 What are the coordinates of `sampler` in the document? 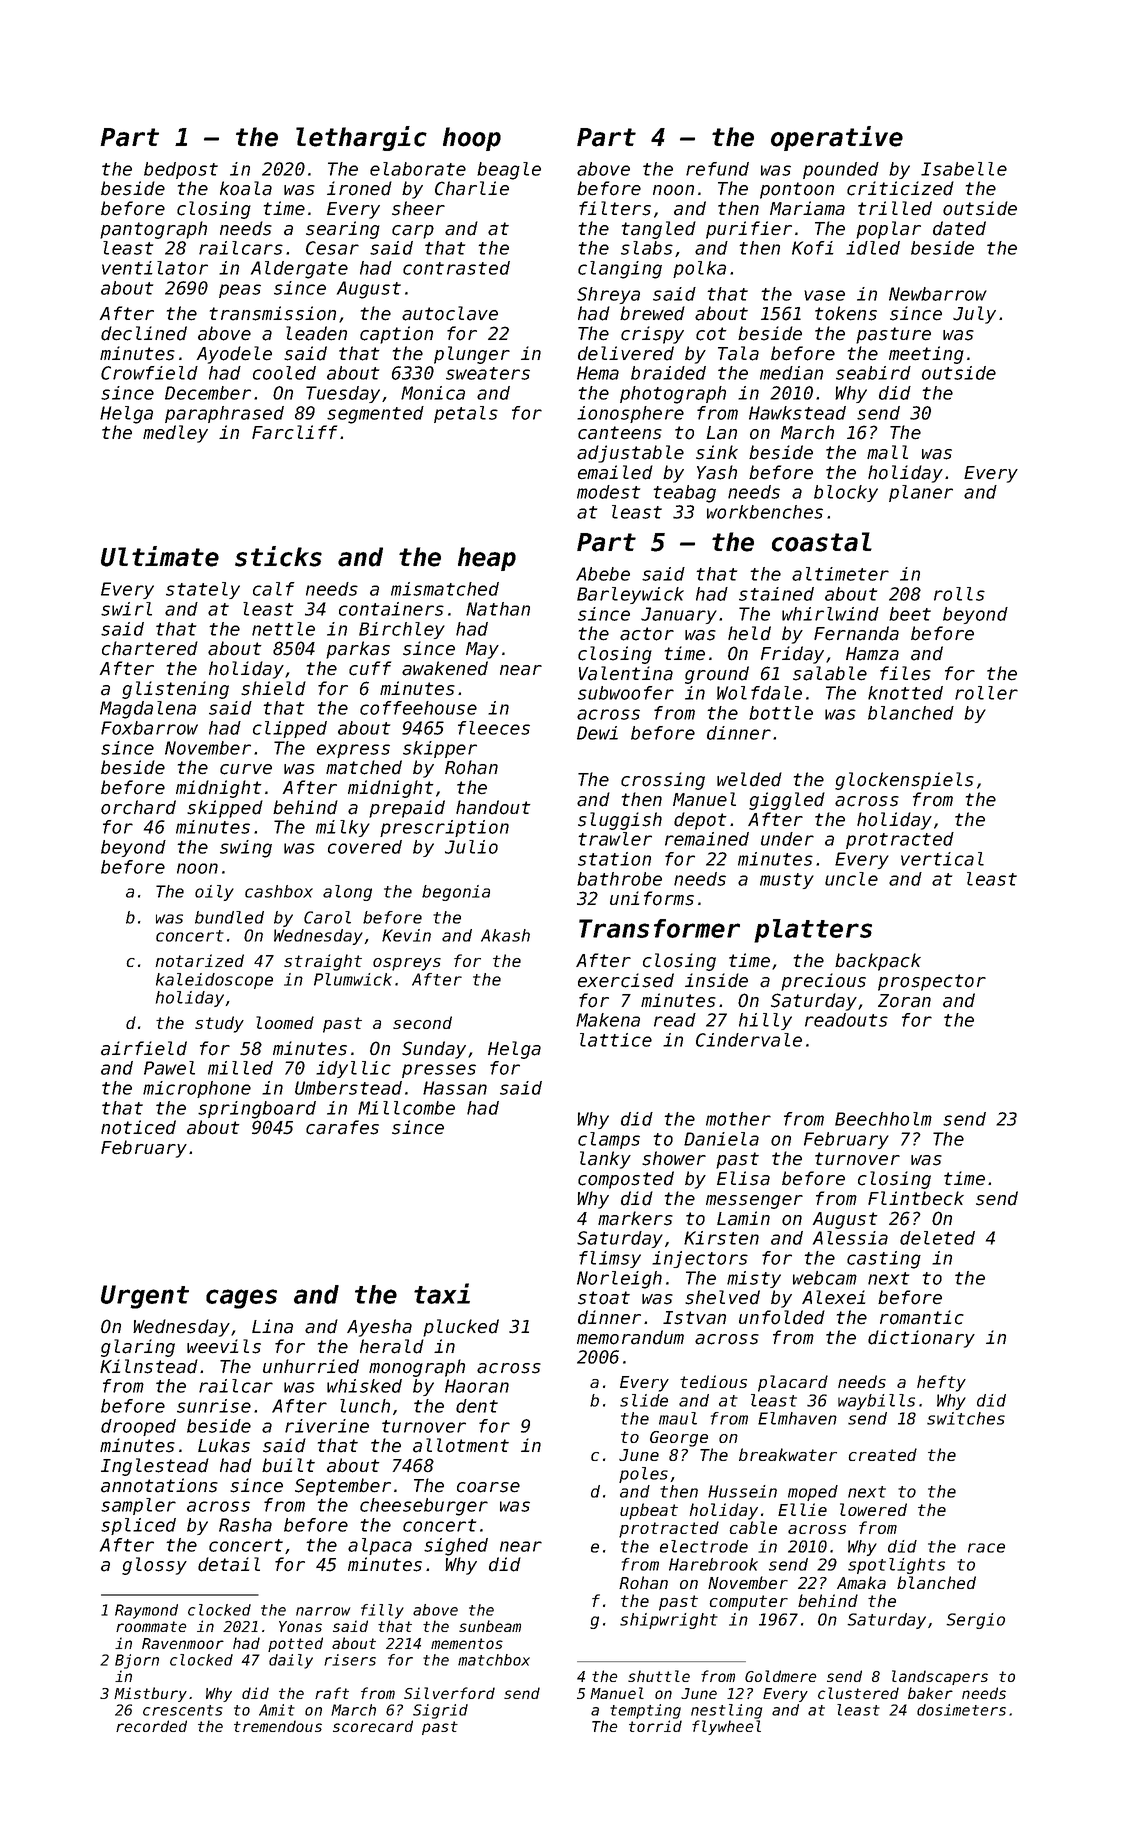 It's located at (138, 1506).
